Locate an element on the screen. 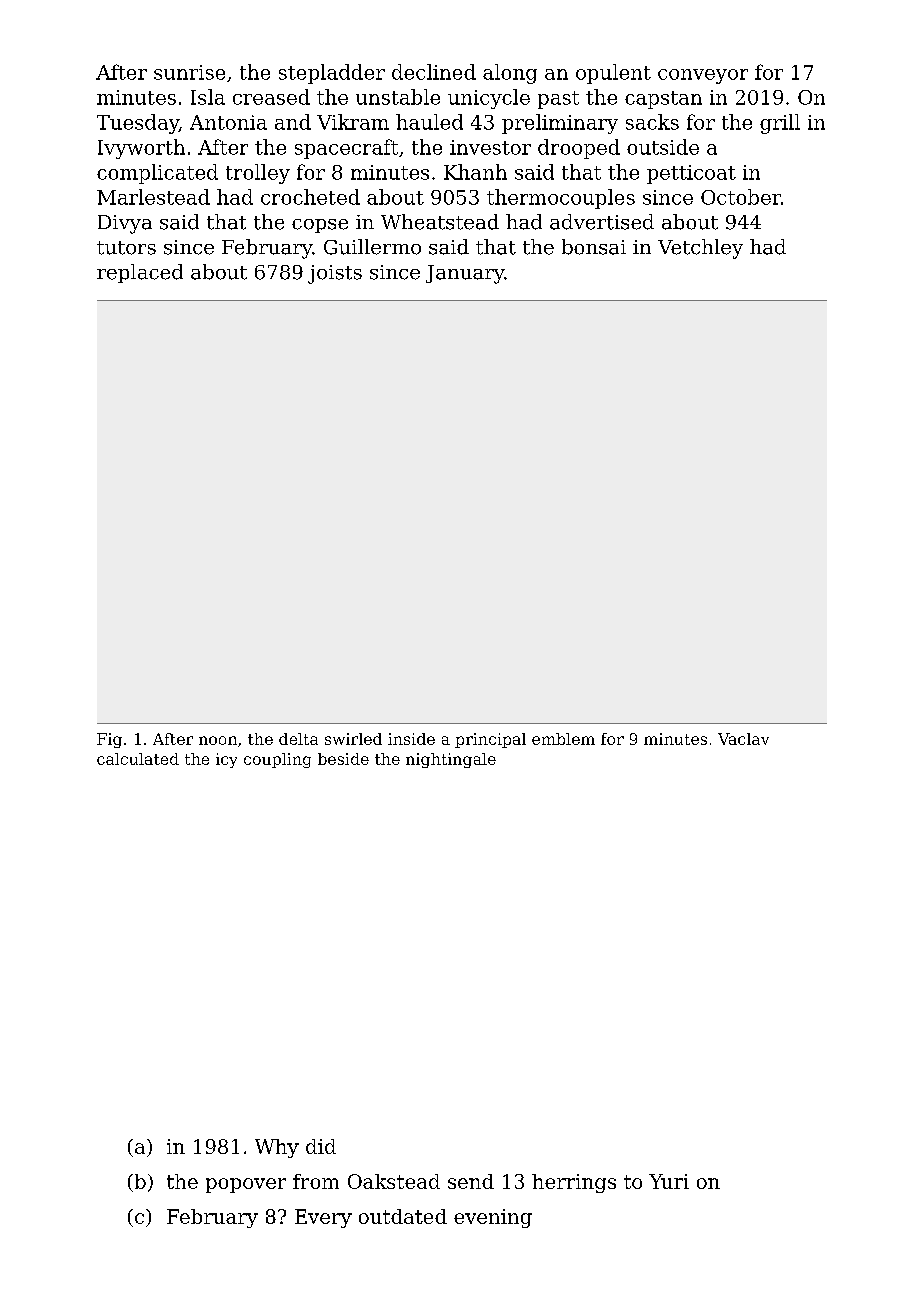 The width and height of the screenshot is (924, 1308). Vetchley is located at coordinates (700, 249).
